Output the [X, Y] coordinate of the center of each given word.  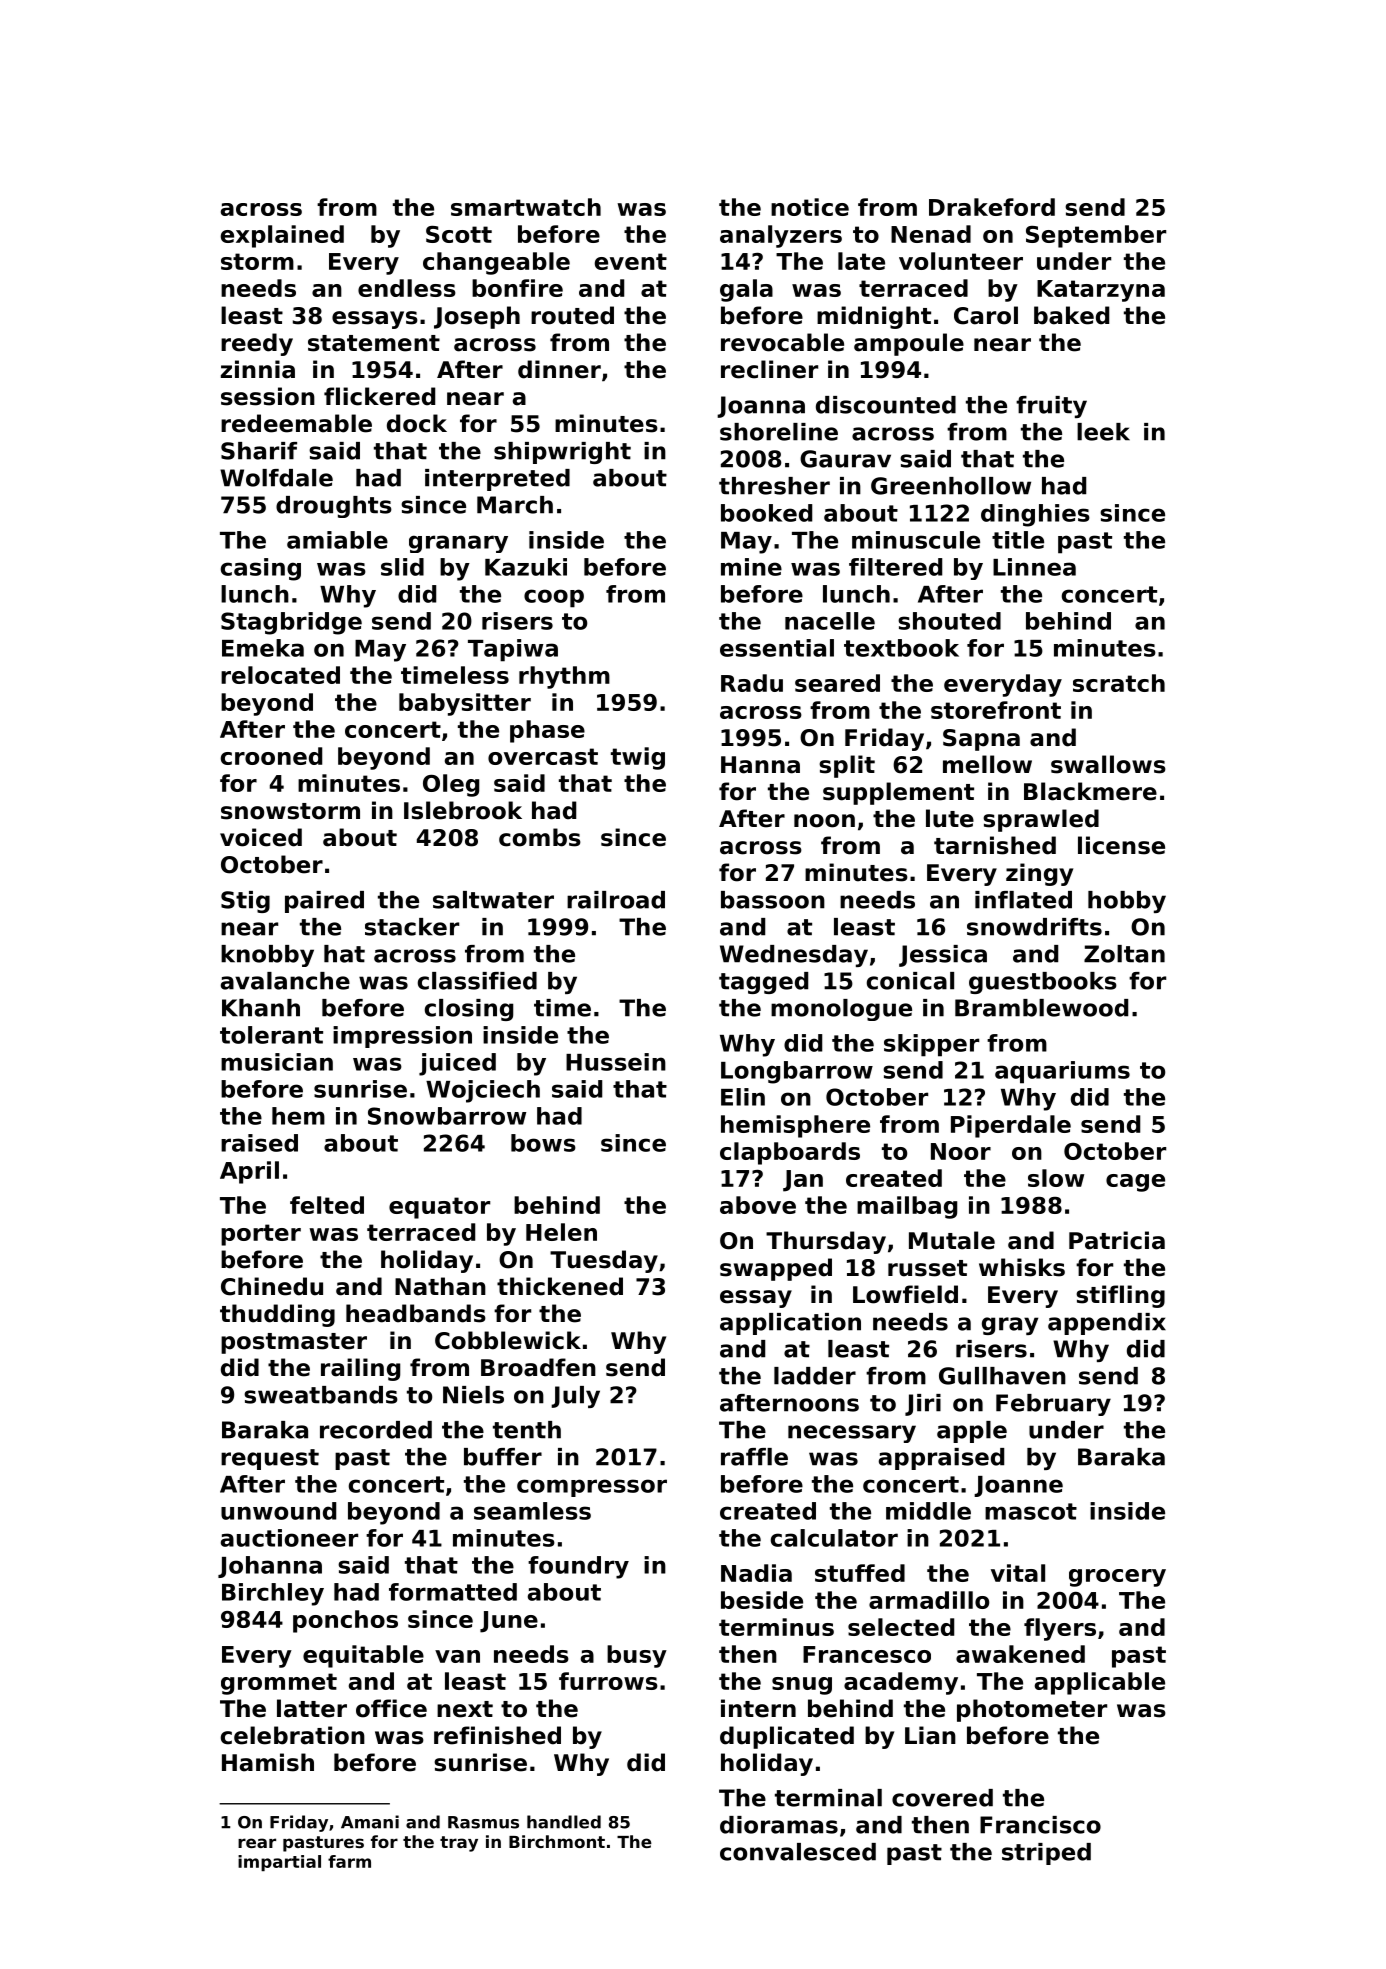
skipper [931, 1045]
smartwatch [526, 207]
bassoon [773, 900]
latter [312, 1708]
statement [374, 343]
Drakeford [992, 207]
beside [762, 1600]
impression [402, 1037]
